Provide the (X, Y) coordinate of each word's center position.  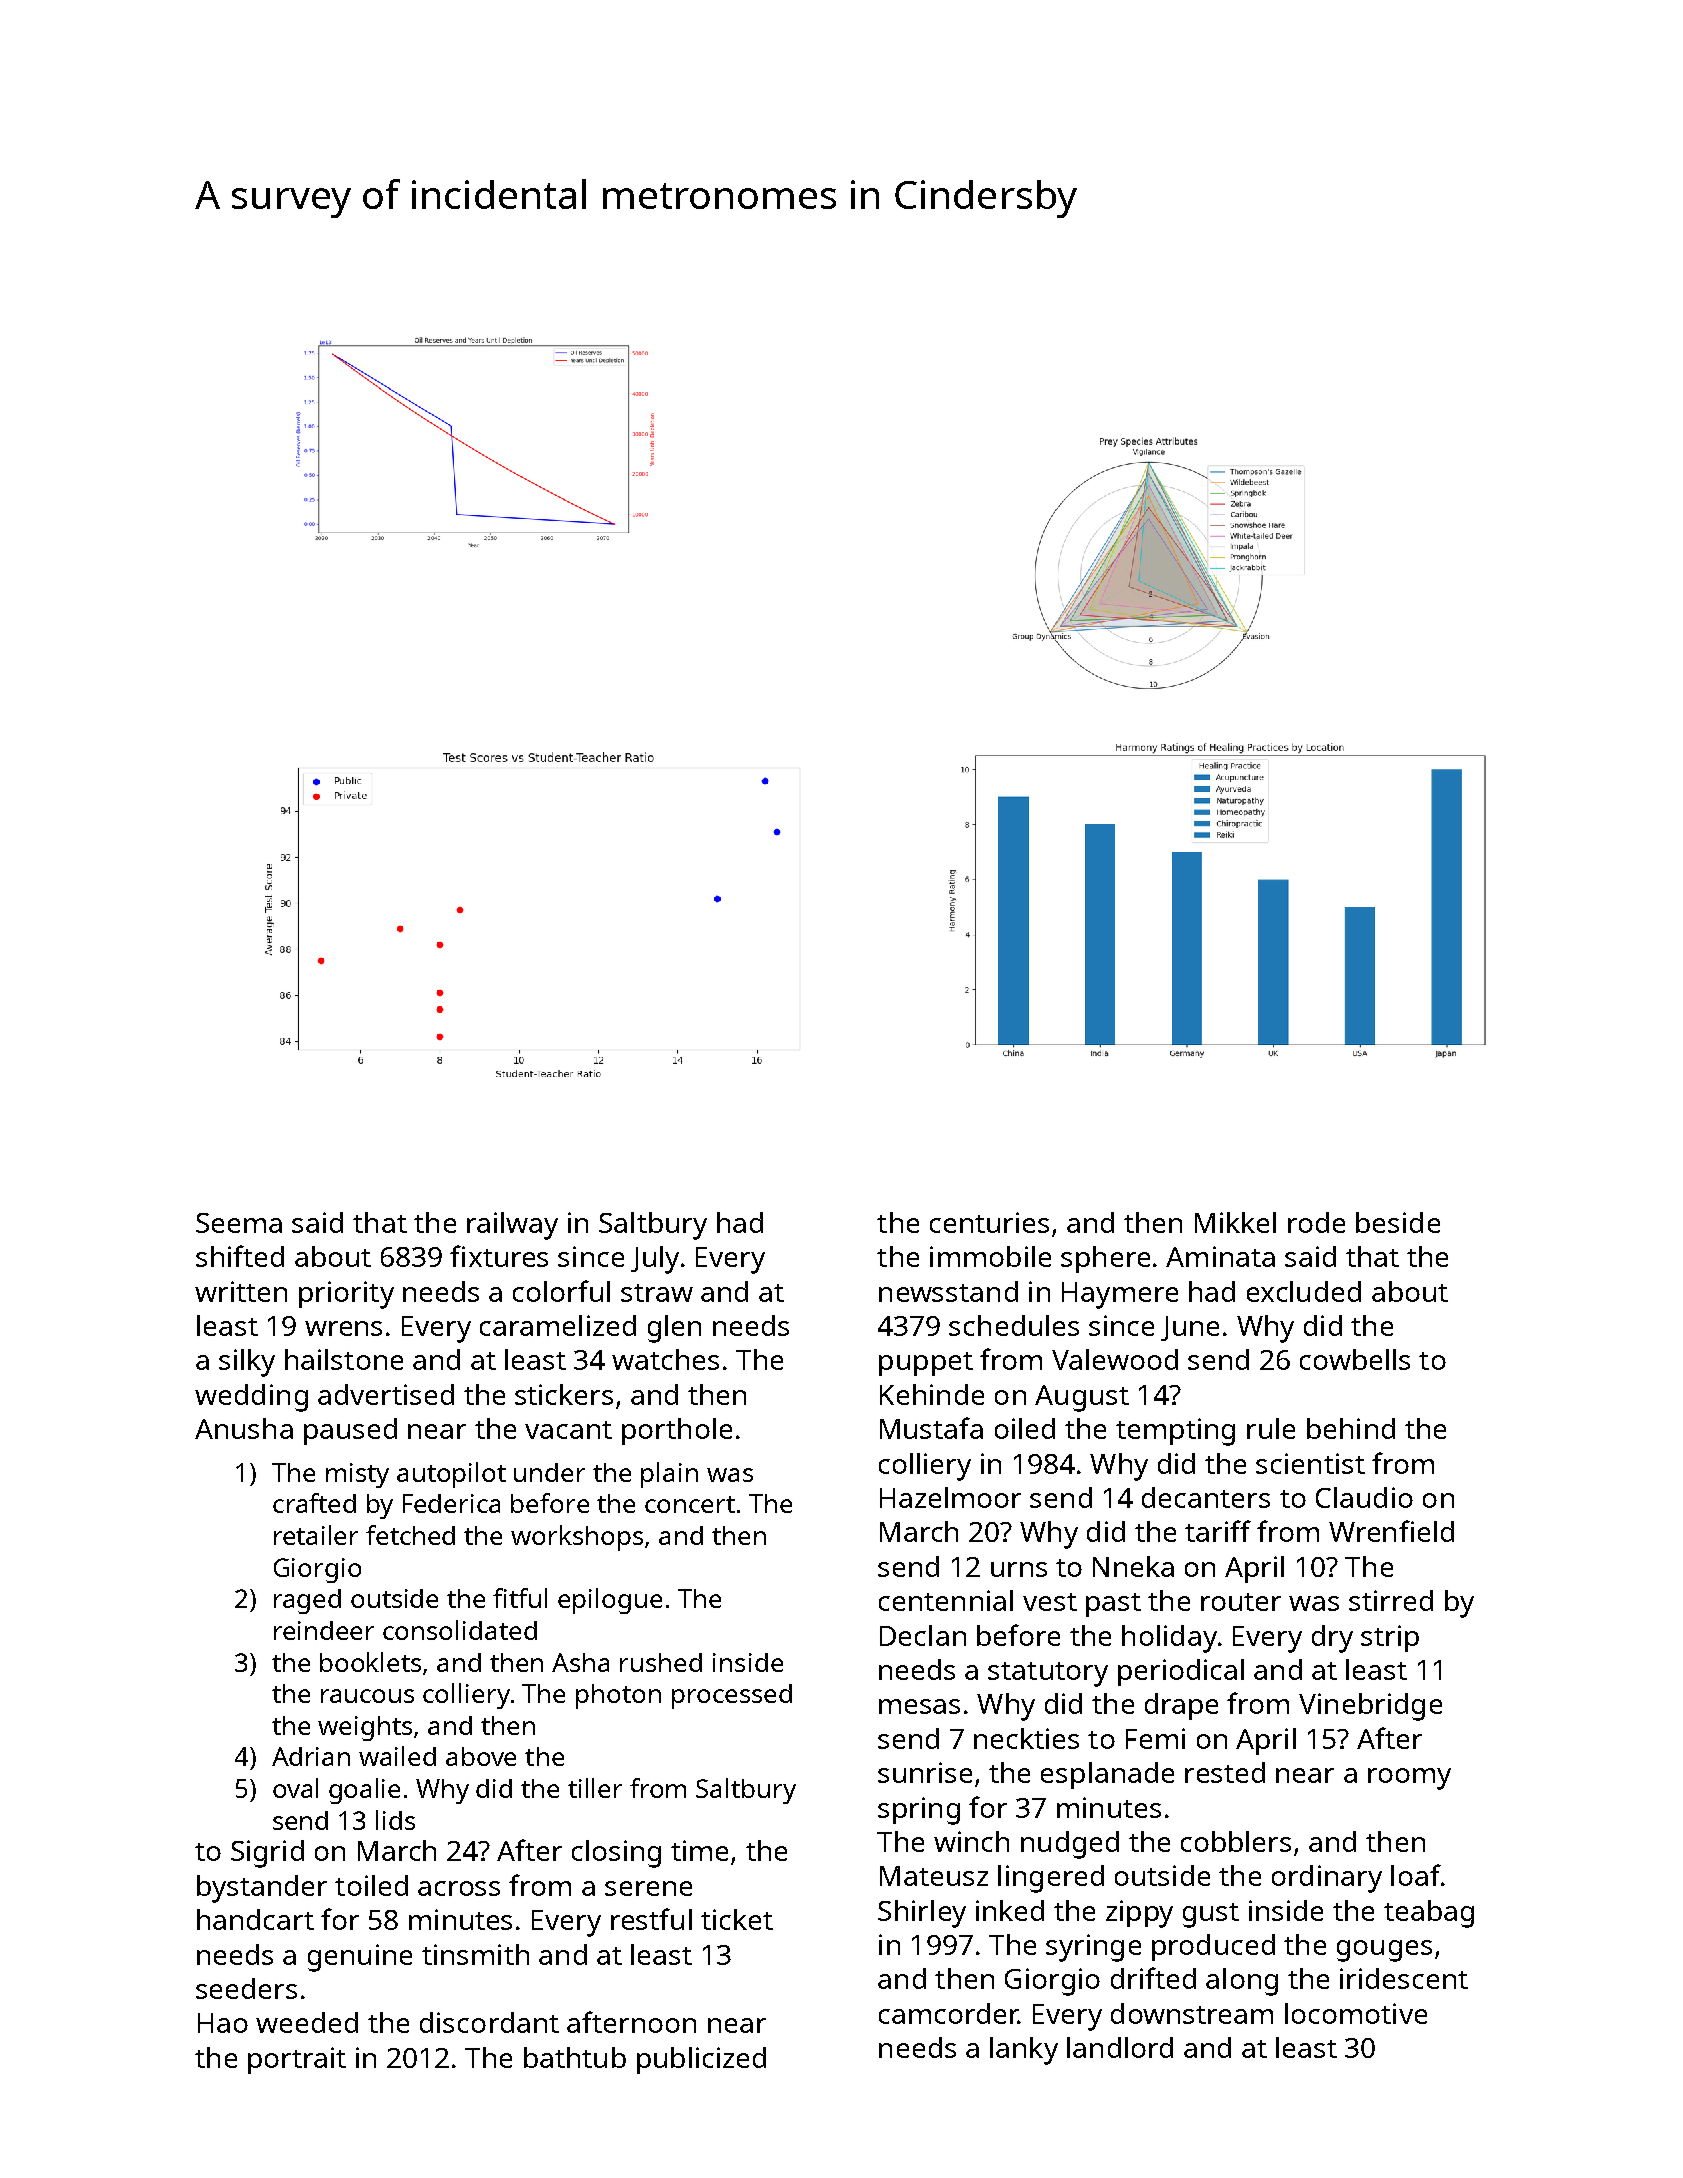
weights (365, 1728)
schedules (1014, 1325)
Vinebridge (1370, 1707)
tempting (1175, 1432)
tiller (595, 1788)
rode (1316, 1222)
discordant (489, 2022)
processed (732, 1696)
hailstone (344, 1359)
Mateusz (934, 1876)
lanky (1024, 2051)
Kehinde (932, 1394)
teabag (1429, 1914)
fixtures (499, 1256)
